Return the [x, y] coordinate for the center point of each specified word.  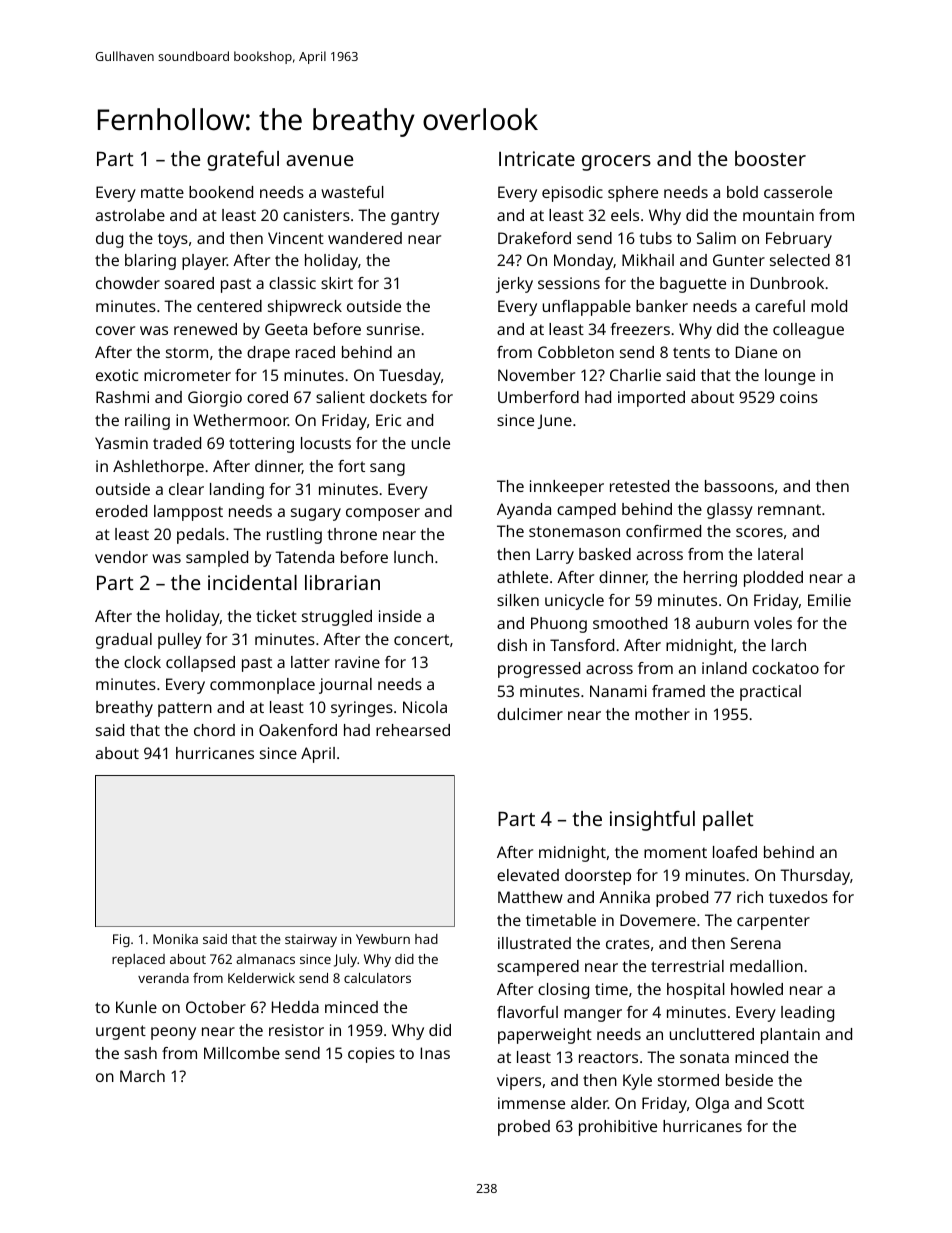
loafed [735, 852]
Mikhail [648, 260]
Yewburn [383, 939]
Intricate [537, 158]
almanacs [265, 959]
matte [162, 192]
